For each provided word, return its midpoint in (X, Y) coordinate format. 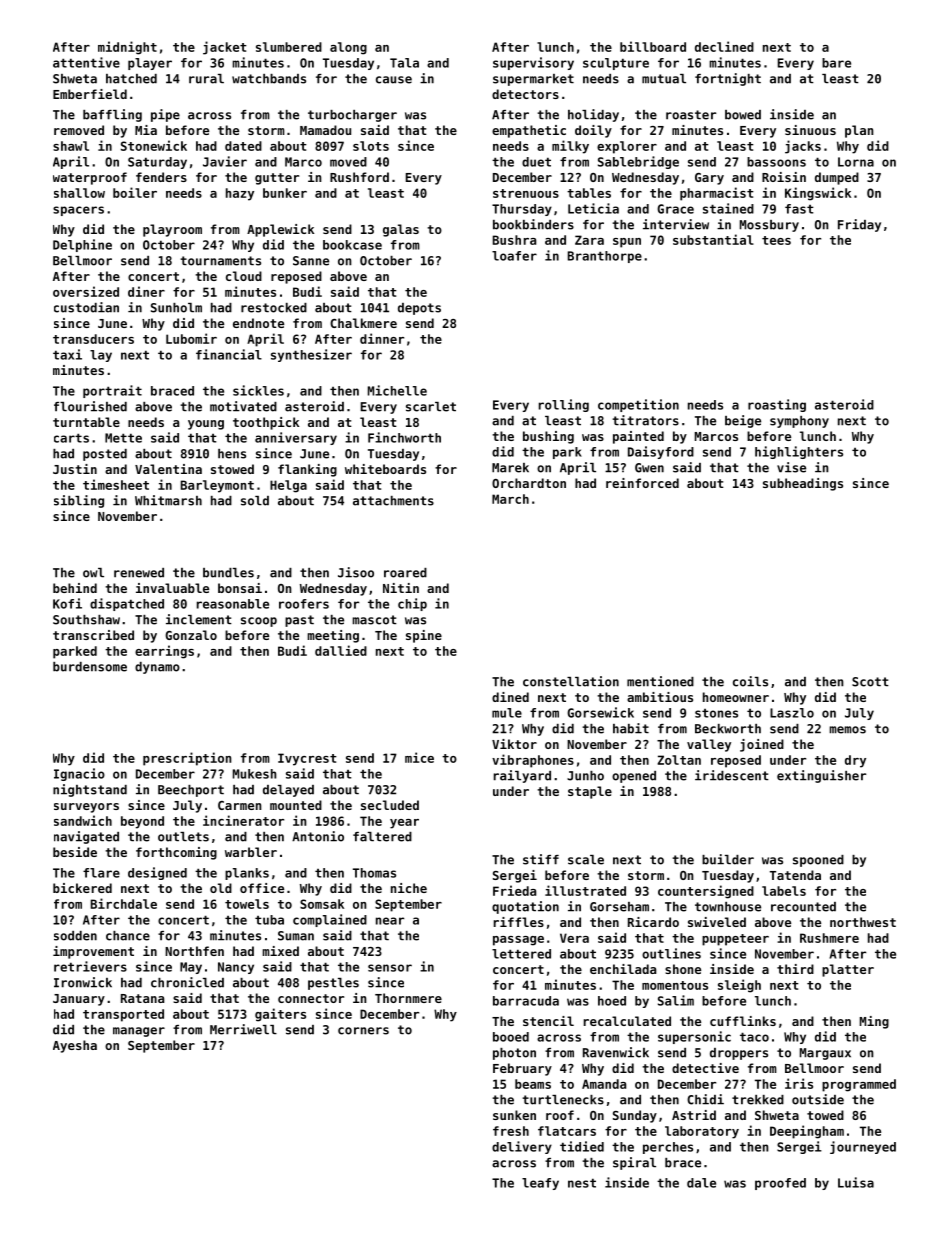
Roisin (784, 177)
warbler (251, 852)
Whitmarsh (168, 500)
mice (419, 757)
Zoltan (679, 760)
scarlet (431, 407)
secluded (390, 805)
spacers (78, 211)
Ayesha (75, 1046)
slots (371, 146)
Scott (870, 682)
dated (243, 146)
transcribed (93, 635)
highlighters (799, 452)
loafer (514, 256)
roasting (777, 405)
